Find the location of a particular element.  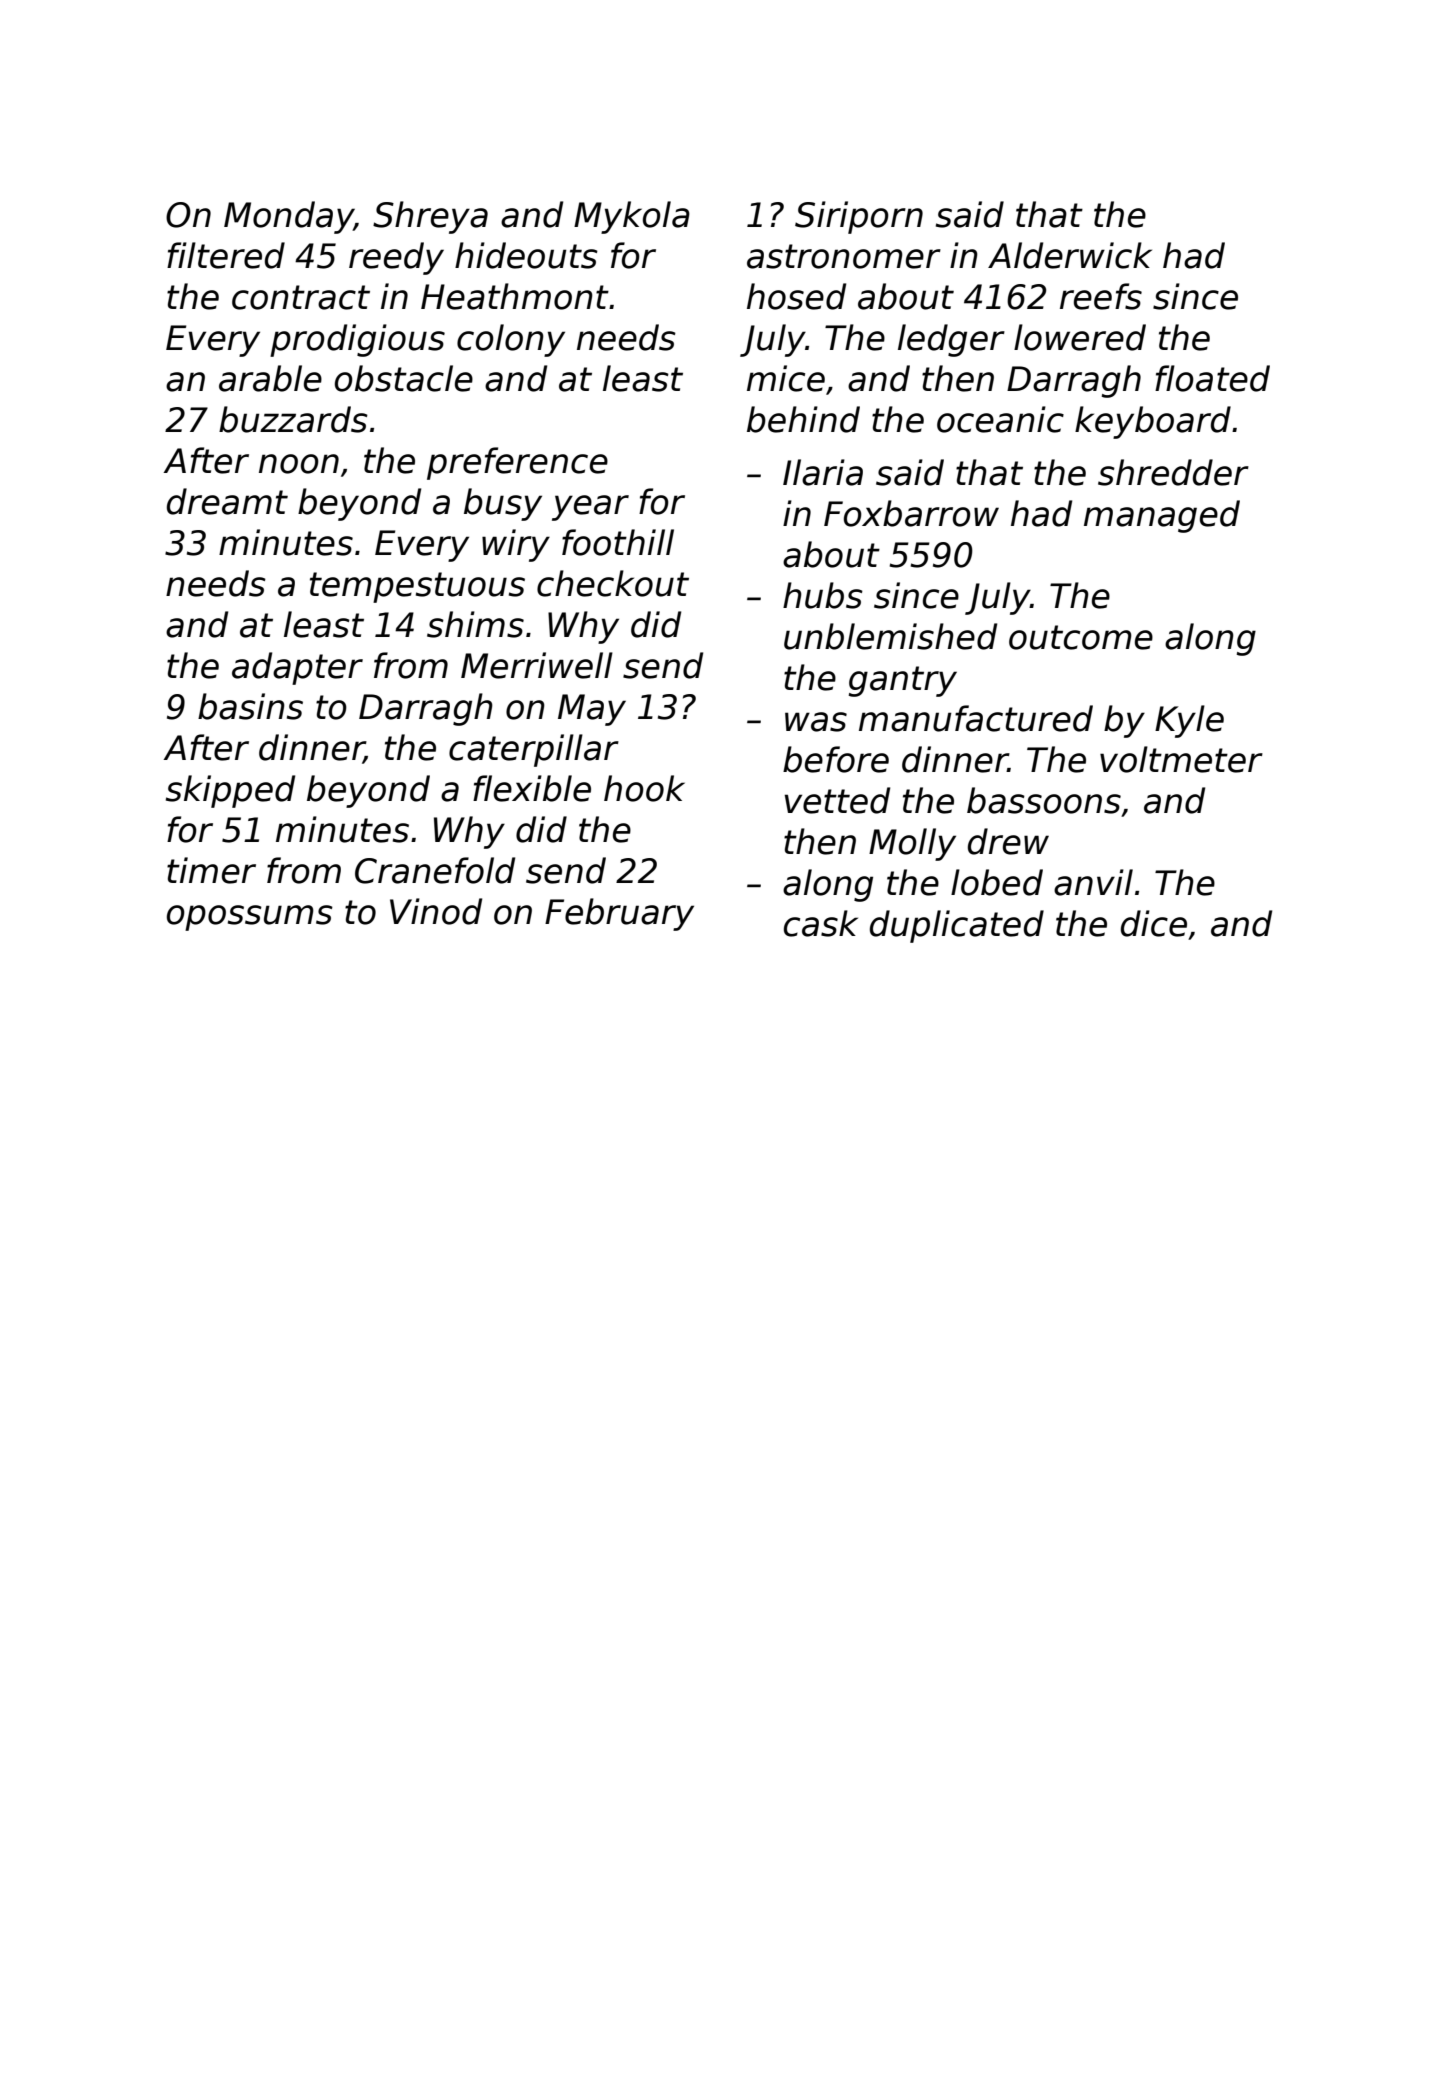

astronomer is located at coordinates (844, 256).
